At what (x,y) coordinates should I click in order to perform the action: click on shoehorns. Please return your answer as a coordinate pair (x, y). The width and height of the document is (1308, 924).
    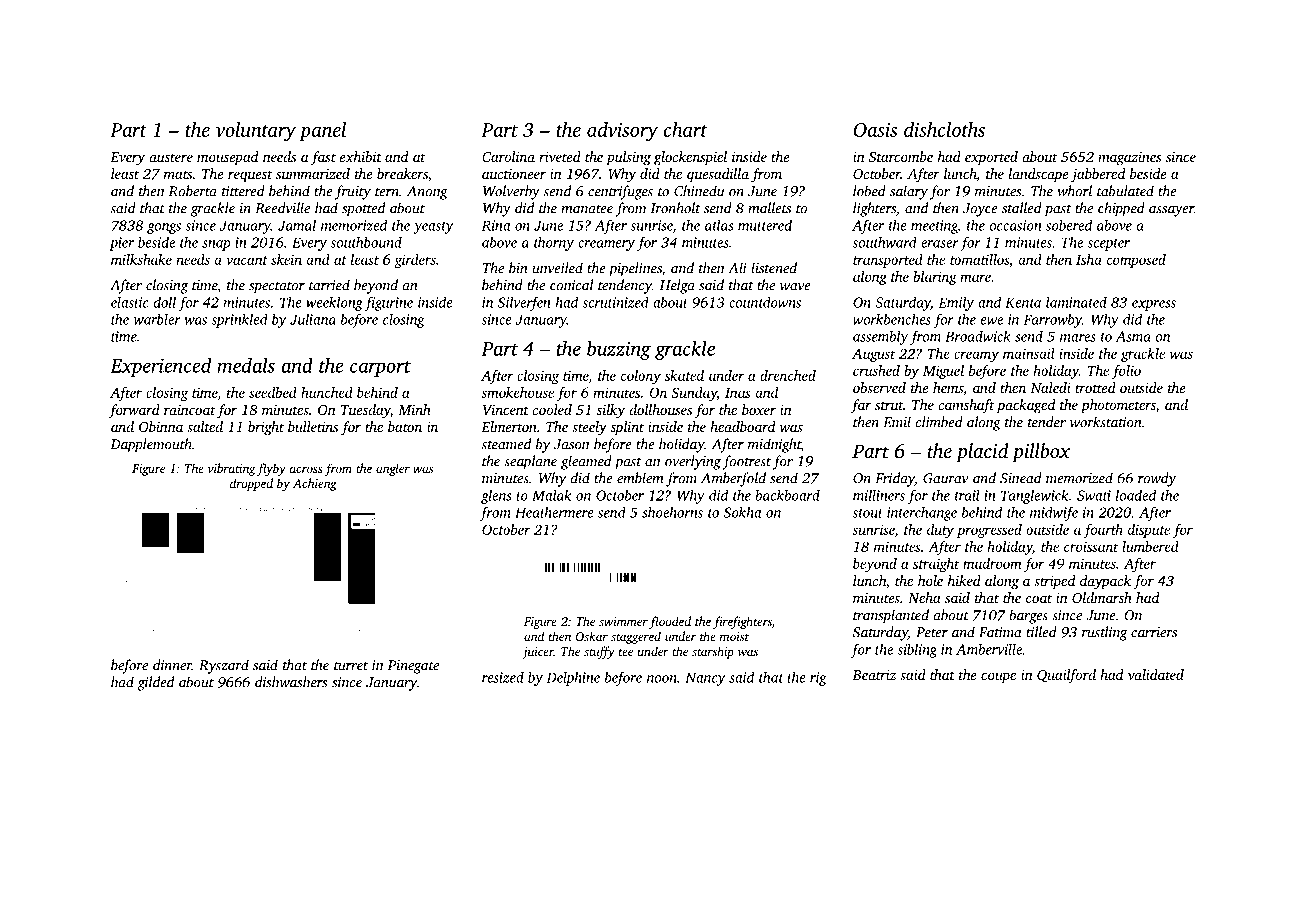
    Looking at the image, I should click on (672, 512).
